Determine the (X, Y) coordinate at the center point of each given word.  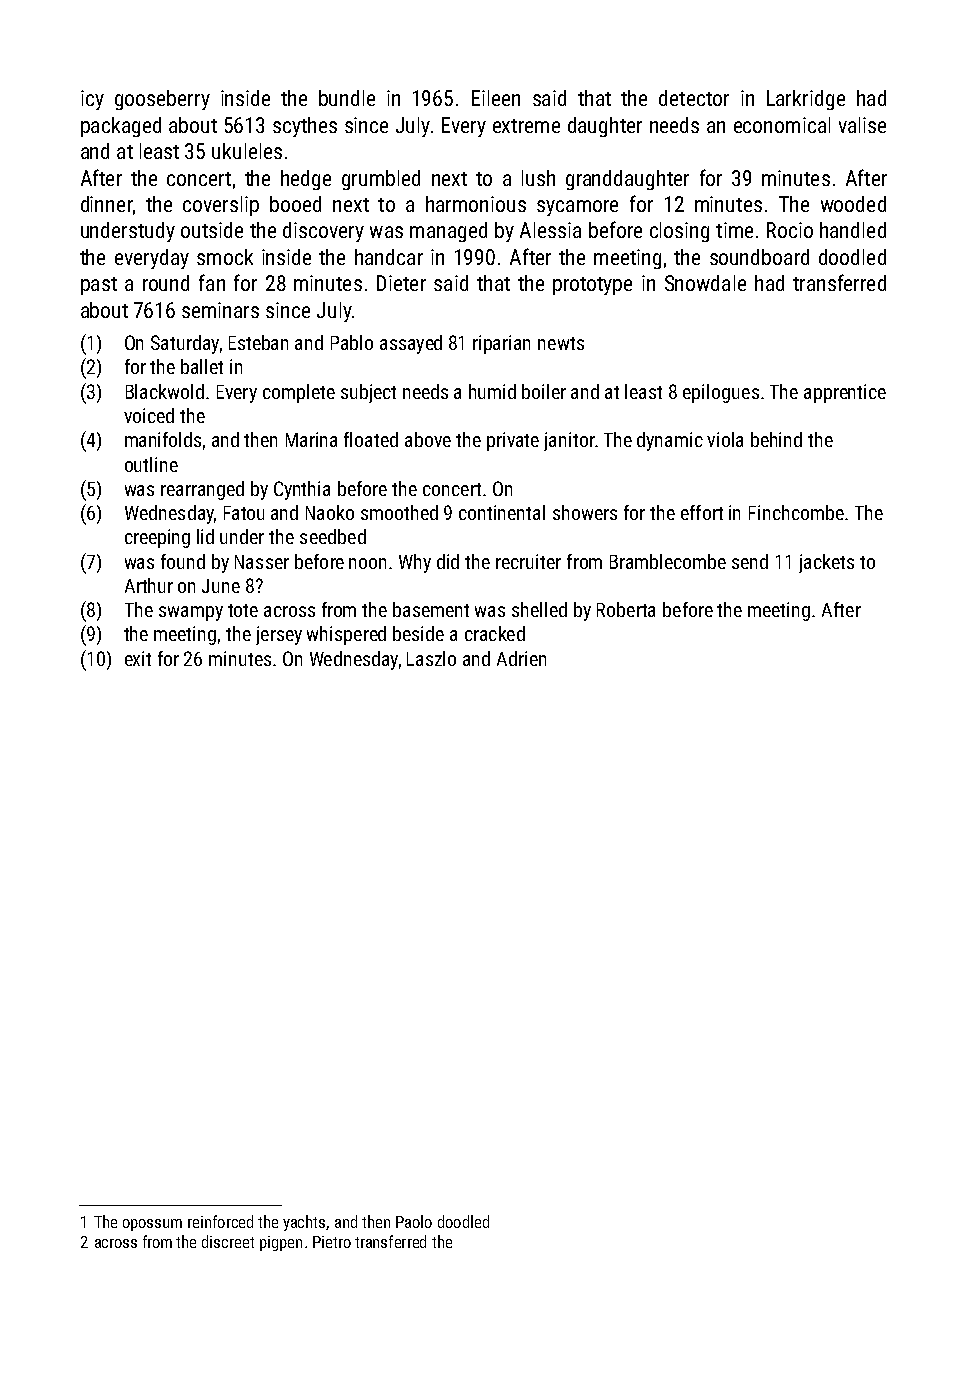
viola (725, 439)
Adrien (521, 658)
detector (694, 98)
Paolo (414, 1221)
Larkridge (806, 100)
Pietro (332, 1242)
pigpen (281, 1243)
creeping (157, 538)
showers (585, 512)
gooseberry (162, 100)
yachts (304, 1223)
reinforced (220, 1221)
